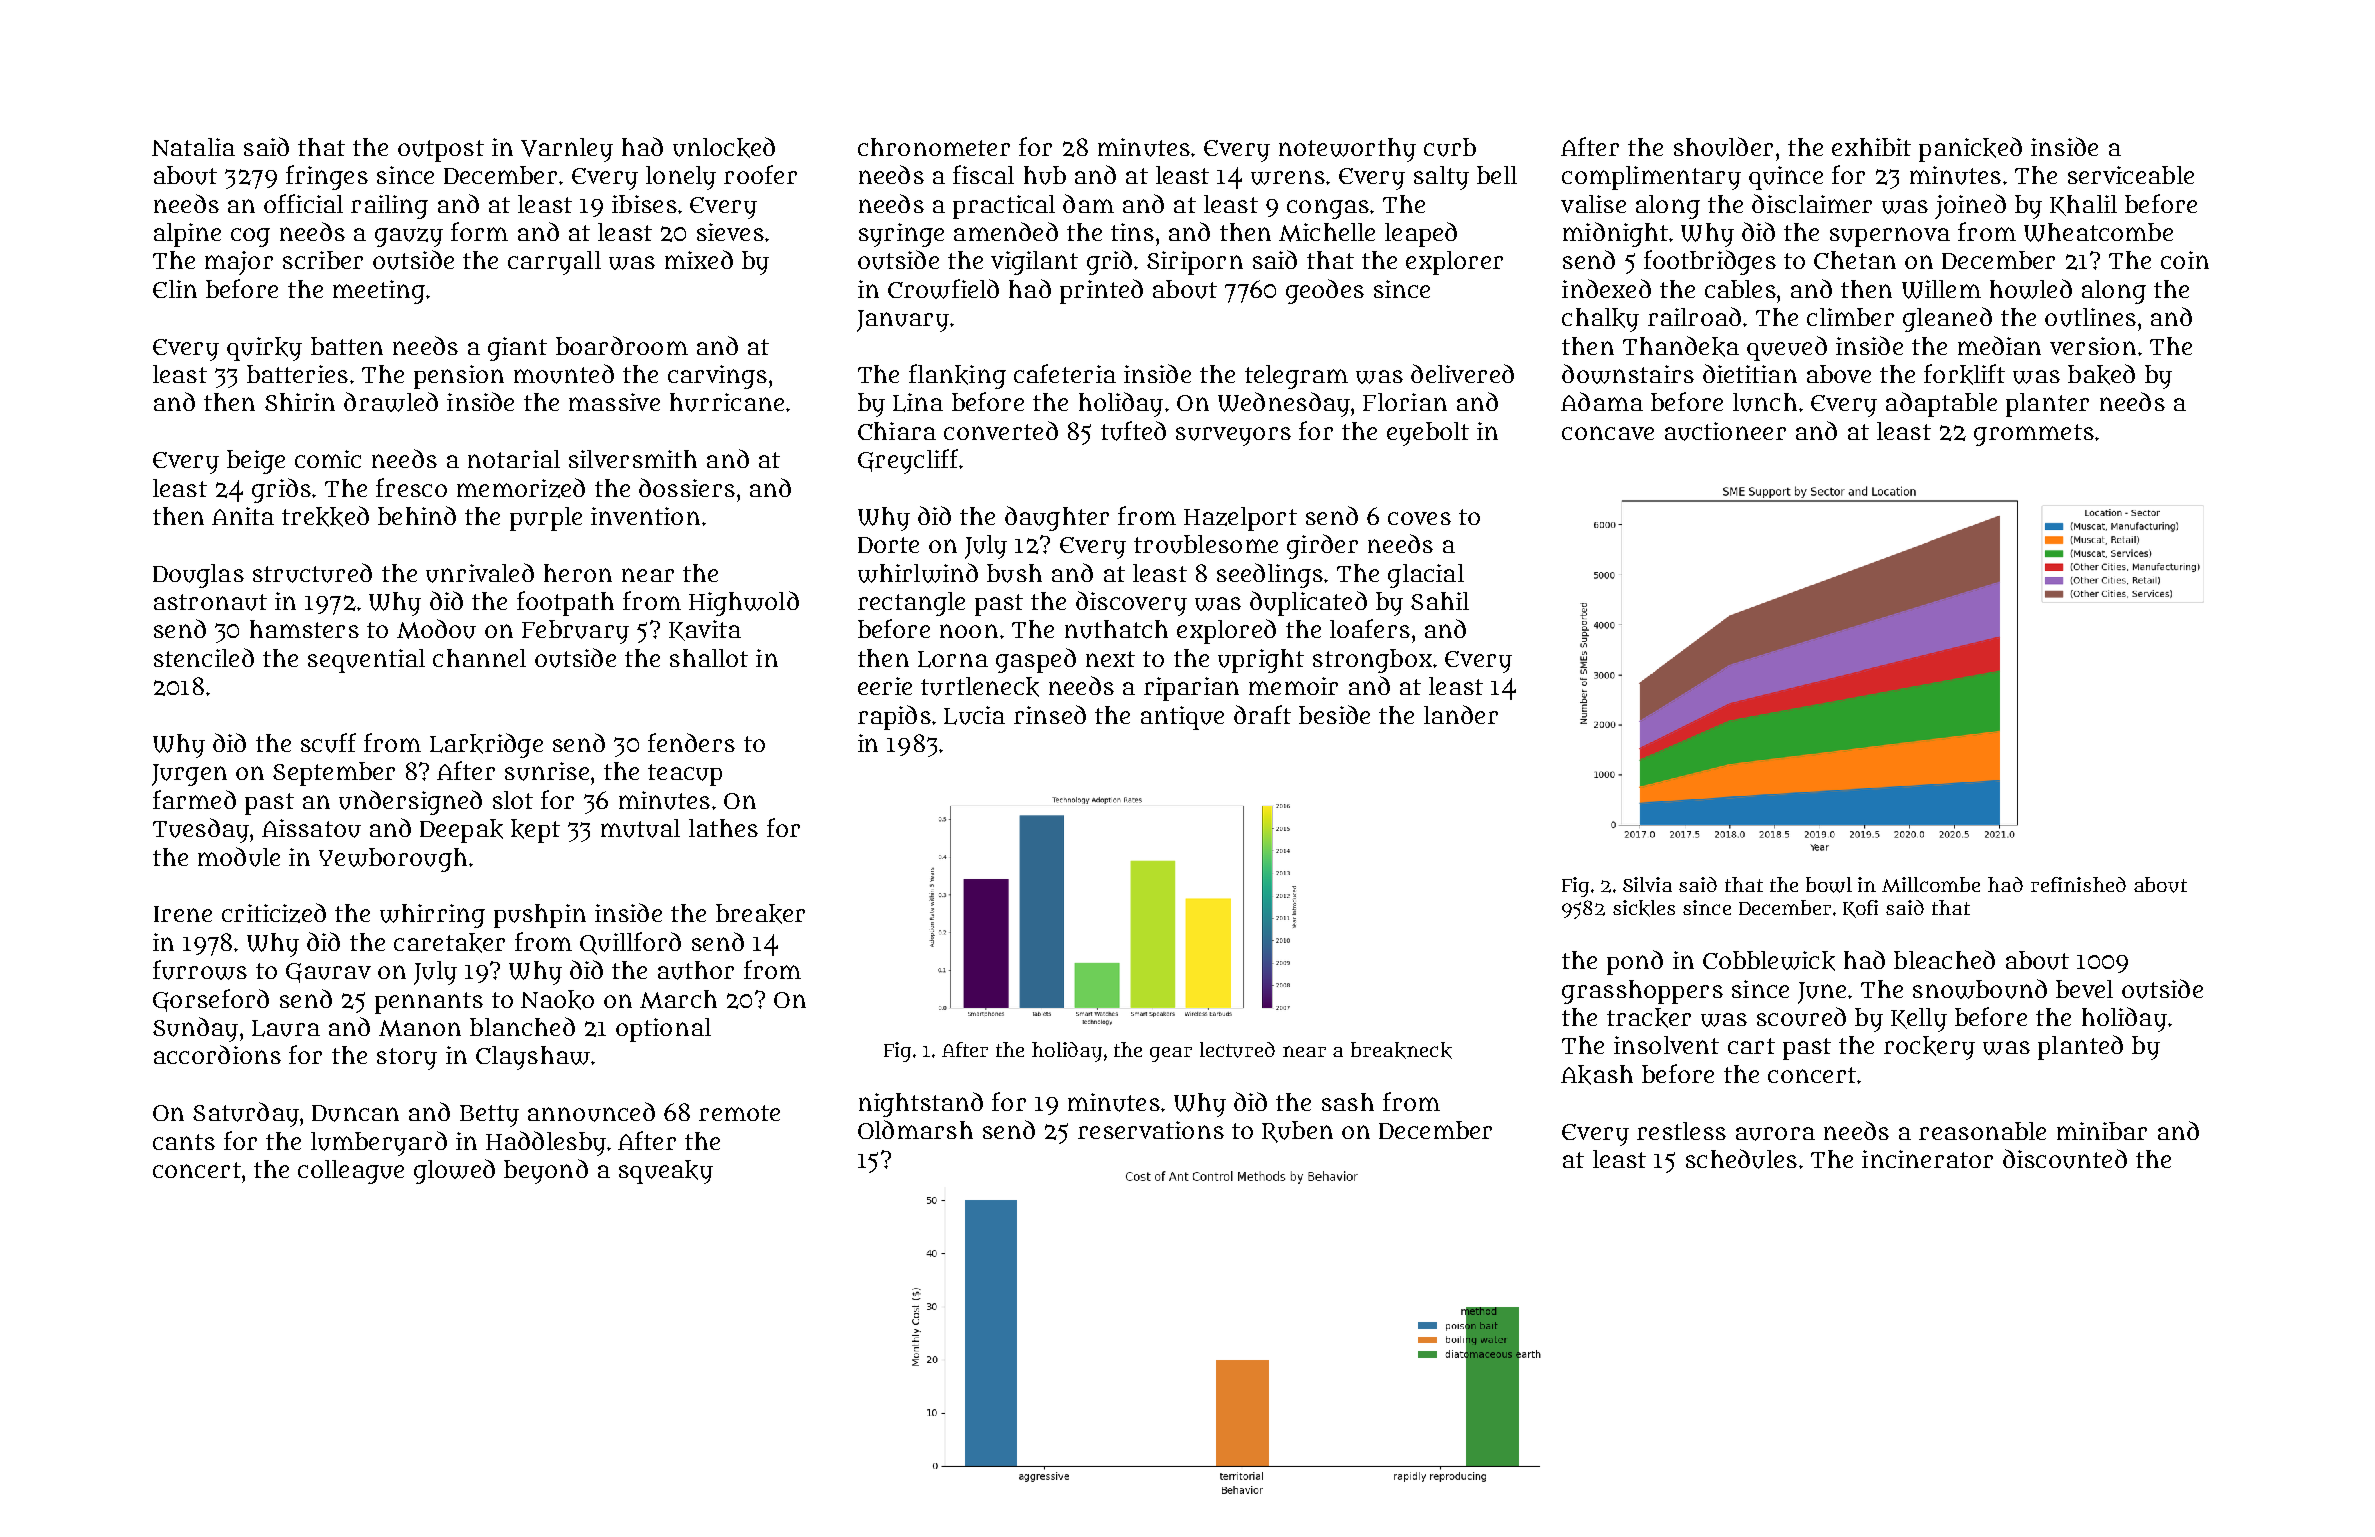 The width and height of the page is (2375, 1537). What do you see at coordinates (489, 1116) in the page?
I see `Betty` at bounding box center [489, 1116].
